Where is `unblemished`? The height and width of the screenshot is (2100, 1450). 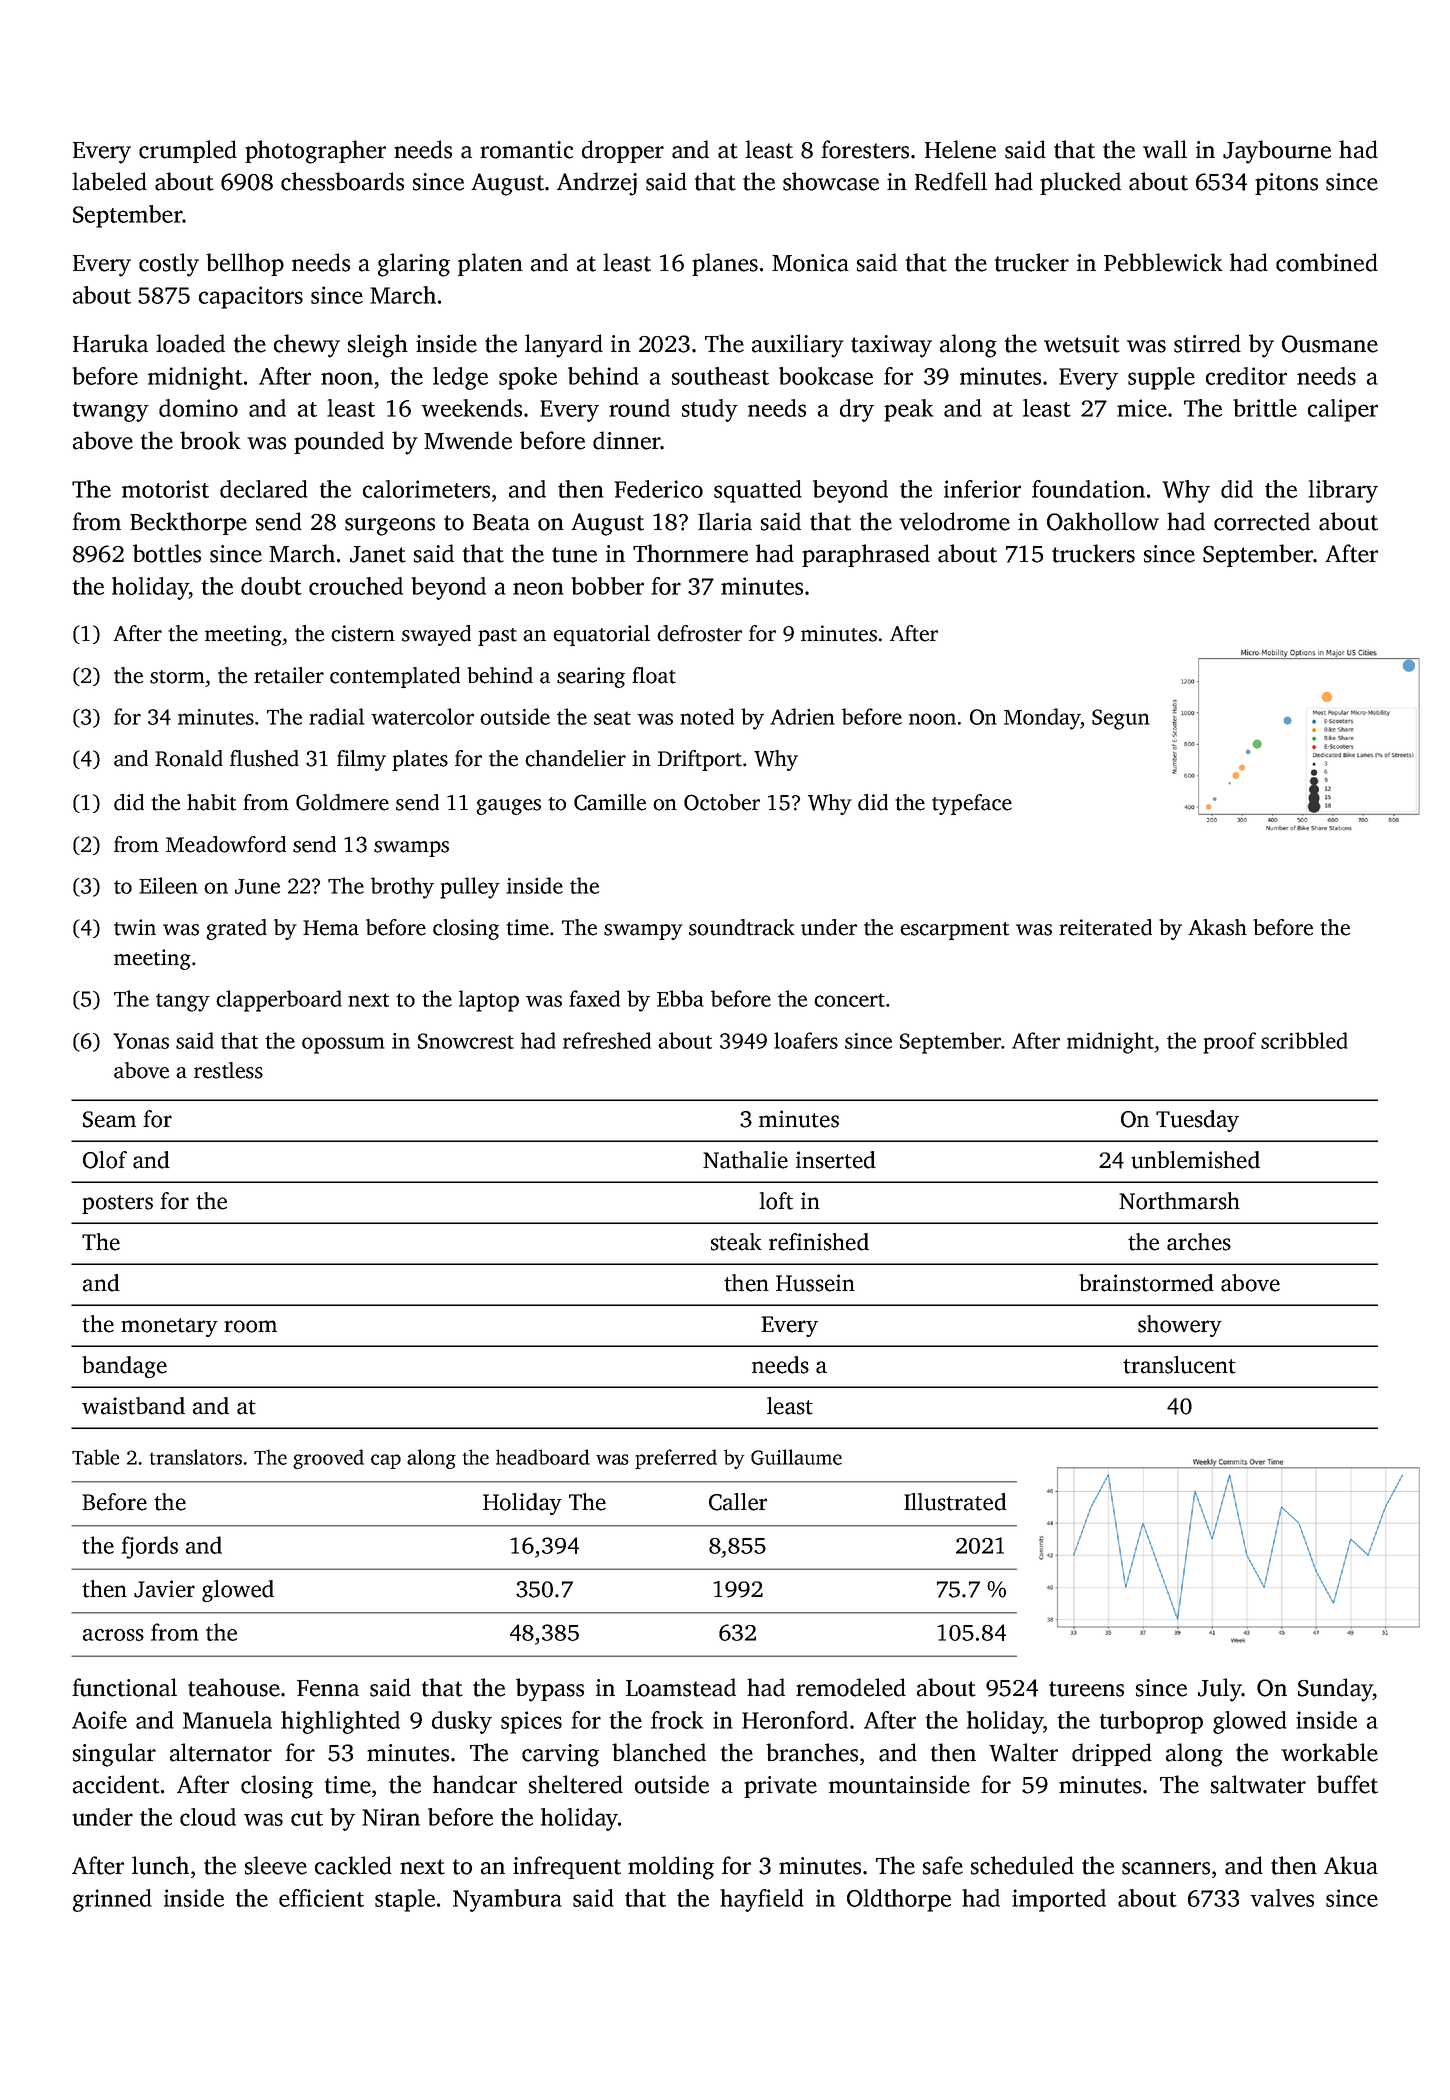
unblemished is located at coordinates (1195, 1160).
